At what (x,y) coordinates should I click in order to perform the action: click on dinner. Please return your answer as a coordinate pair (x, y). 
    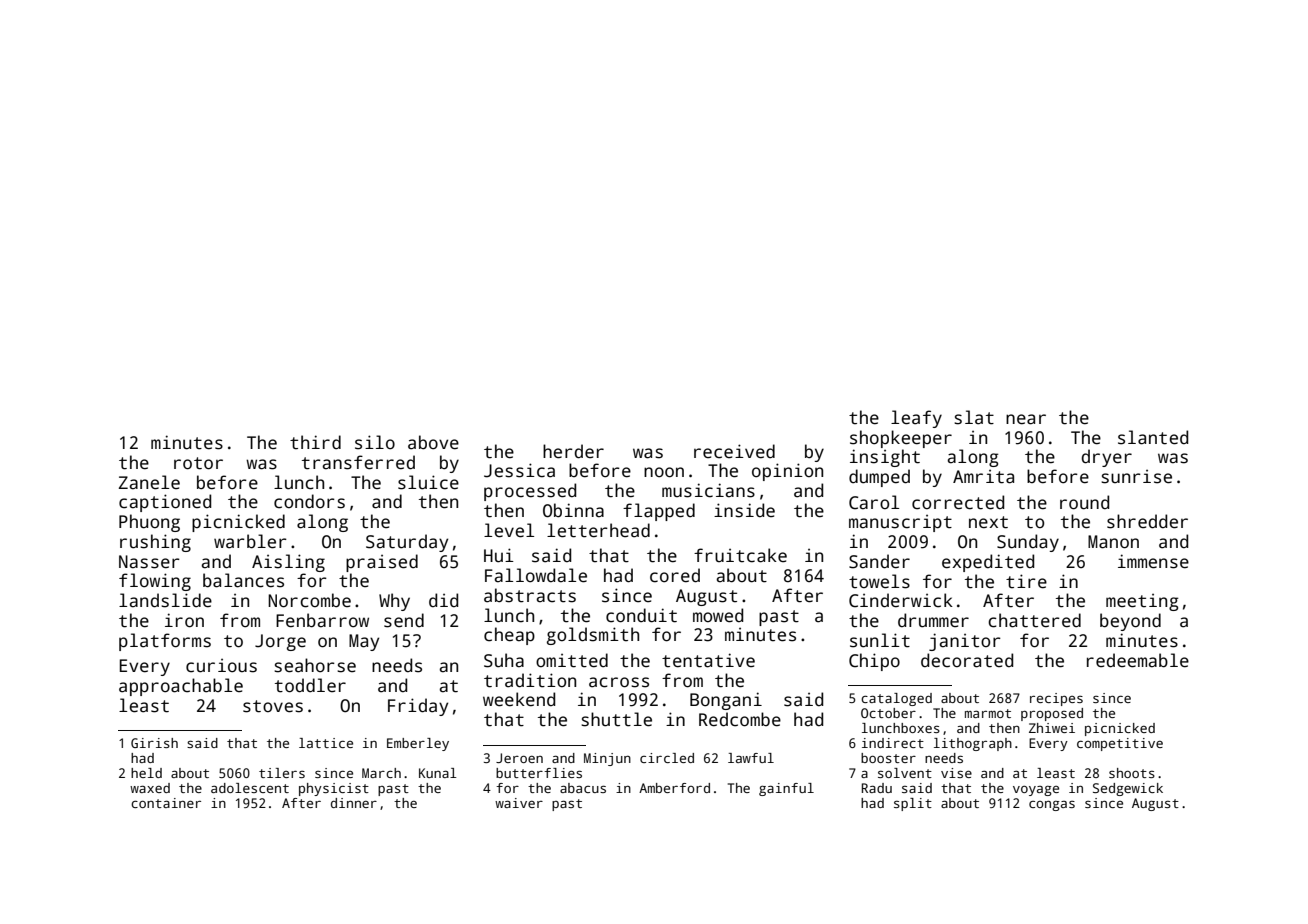
    Looking at the image, I should click on (354, 803).
